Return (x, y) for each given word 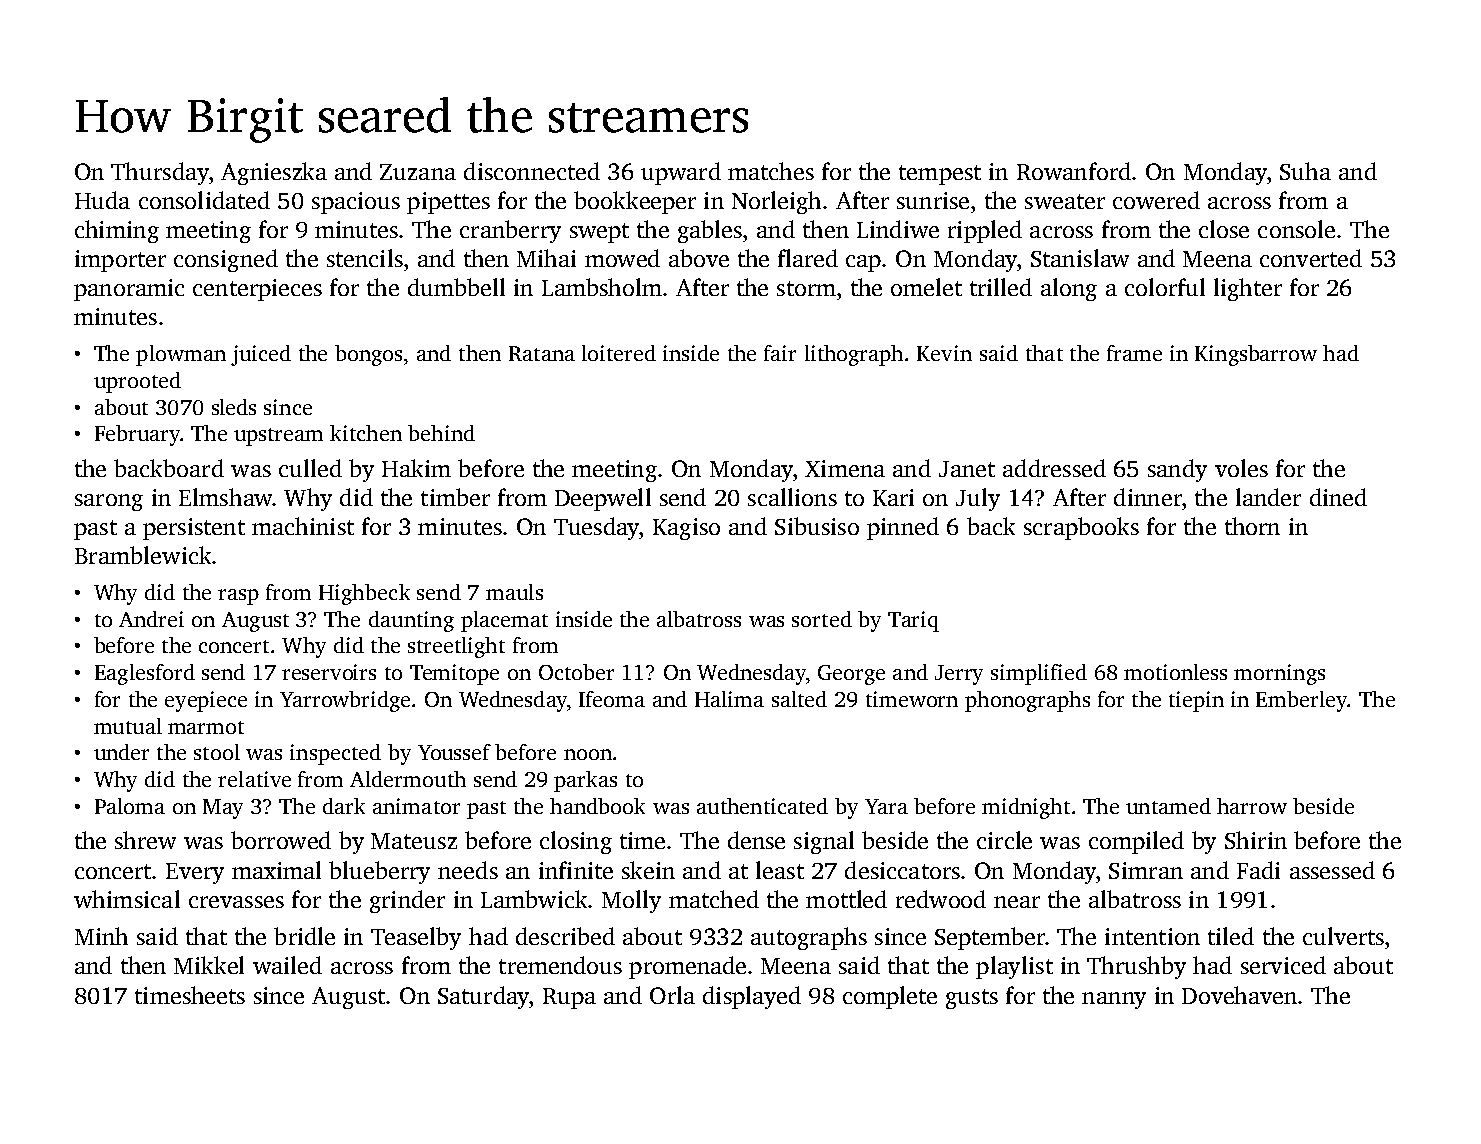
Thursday (160, 173)
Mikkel (209, 965)
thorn (1252, 526)
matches (771, 171)
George (851, 675)
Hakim (416, 468)
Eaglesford (145, 674)
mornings (1279, 674)
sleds (234, 407)
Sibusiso (817, 526)
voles (1241, 468)
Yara (886, 806)
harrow (1252, 806)
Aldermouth (408, 779)
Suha (1305, 171)
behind (441, 433)
